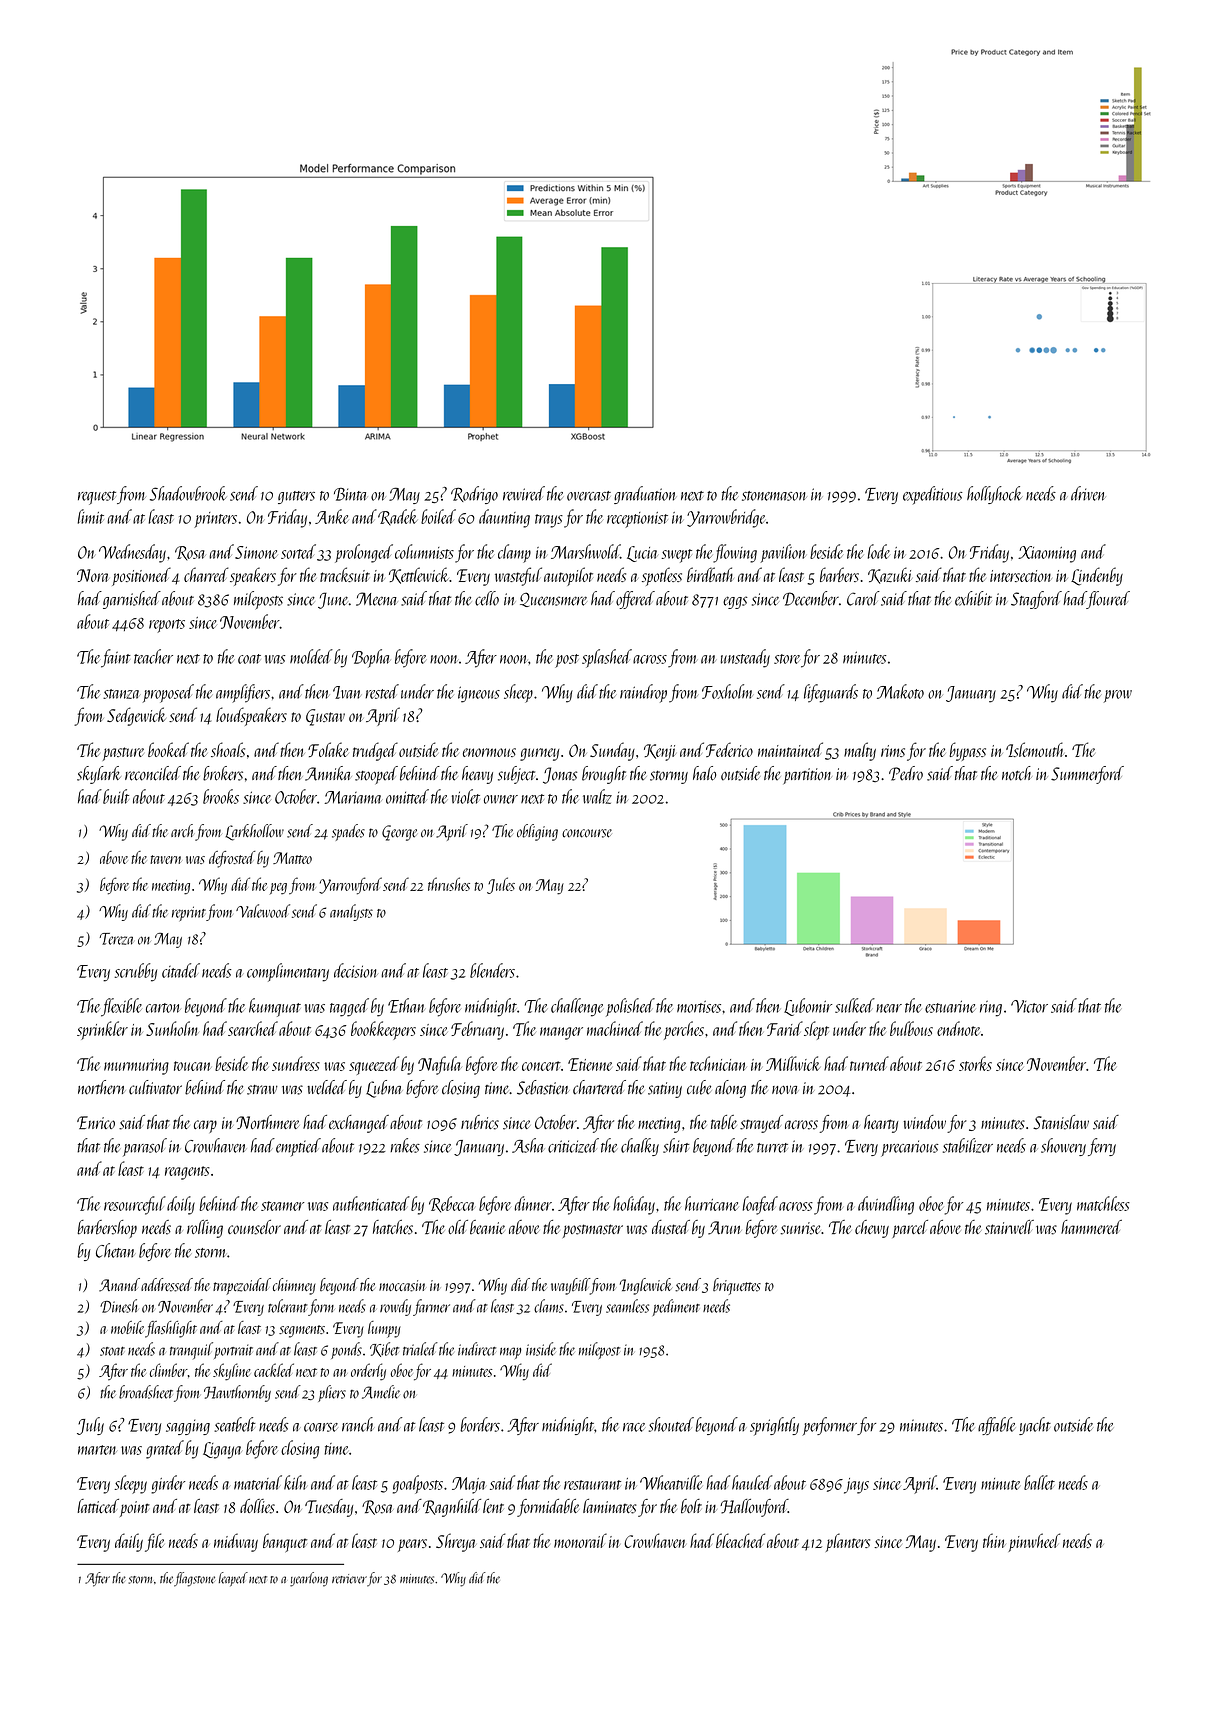 This document has width=1210, height=1712. What do you see at coordinates (167, 1285) in the document?
I see `addressed` at bounding box center [167, 1285].
